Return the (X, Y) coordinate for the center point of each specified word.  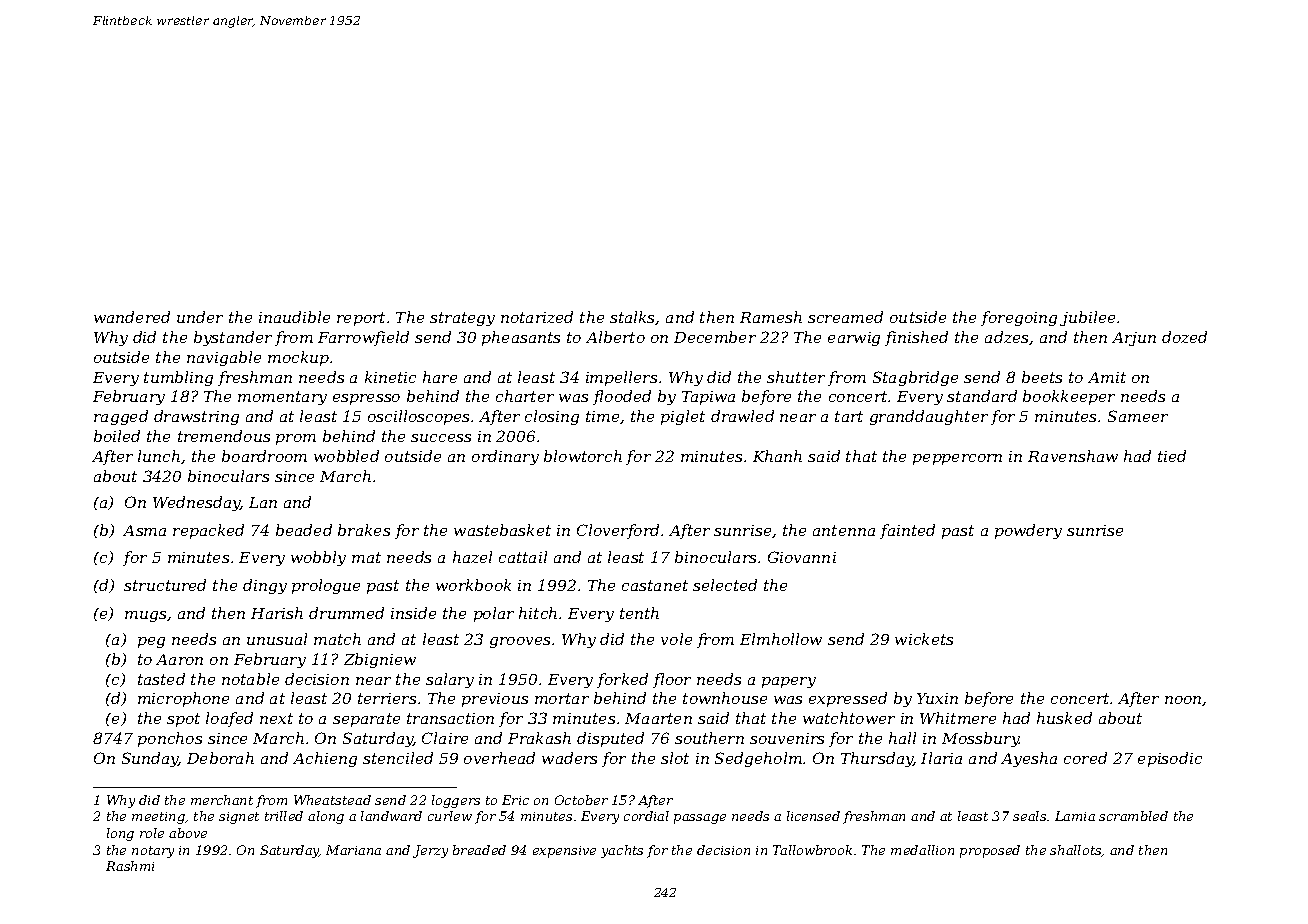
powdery (1028, 531)
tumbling (178, 378)
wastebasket (502, 530)
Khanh (777, 456)
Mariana (353, 850)
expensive (564, 852)
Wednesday (197, 503)
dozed (1184, 337)
